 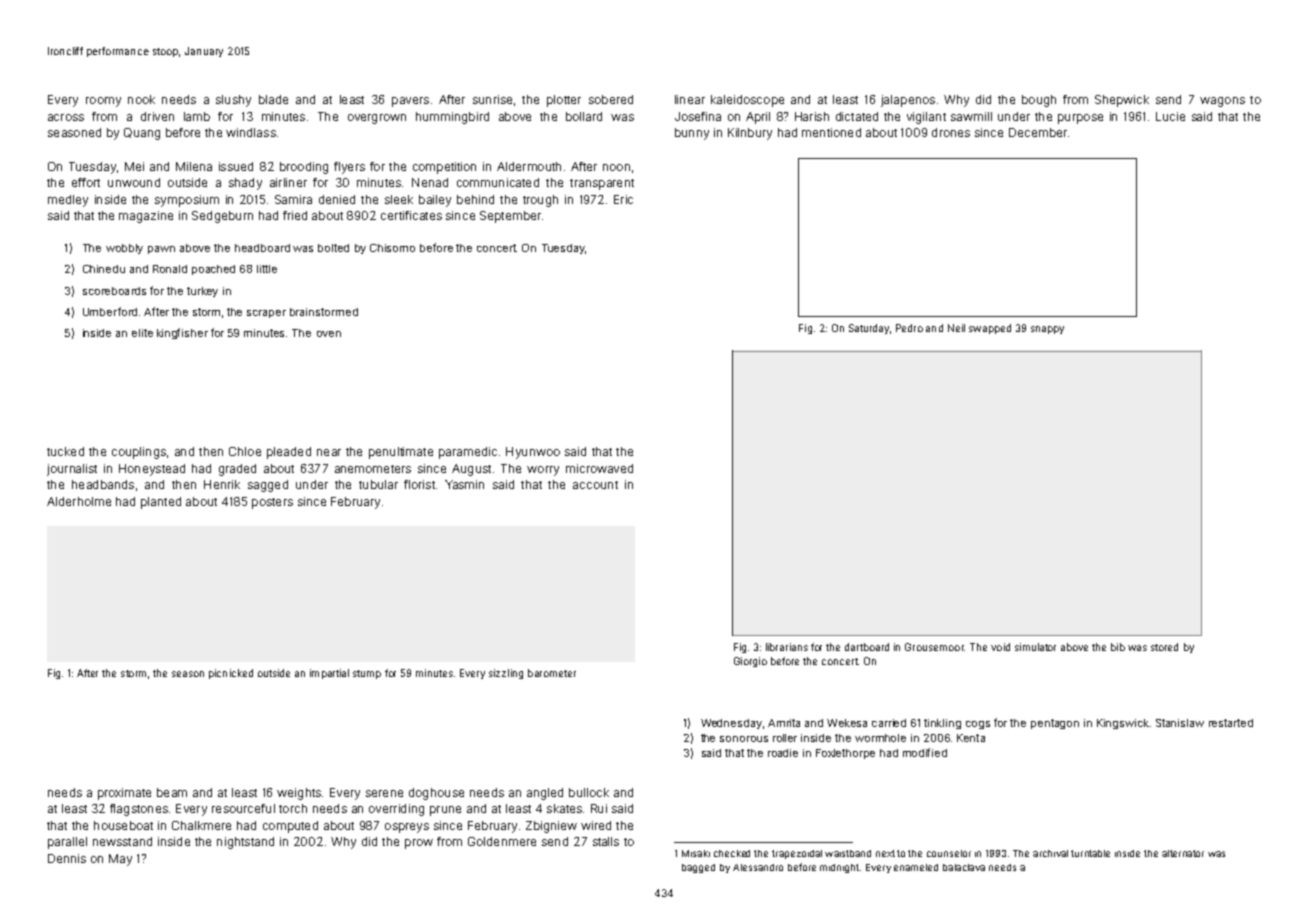 What do you see at coordinates (698, 868) in the image?
I see `bagged` at bounding box center [698, 868].
